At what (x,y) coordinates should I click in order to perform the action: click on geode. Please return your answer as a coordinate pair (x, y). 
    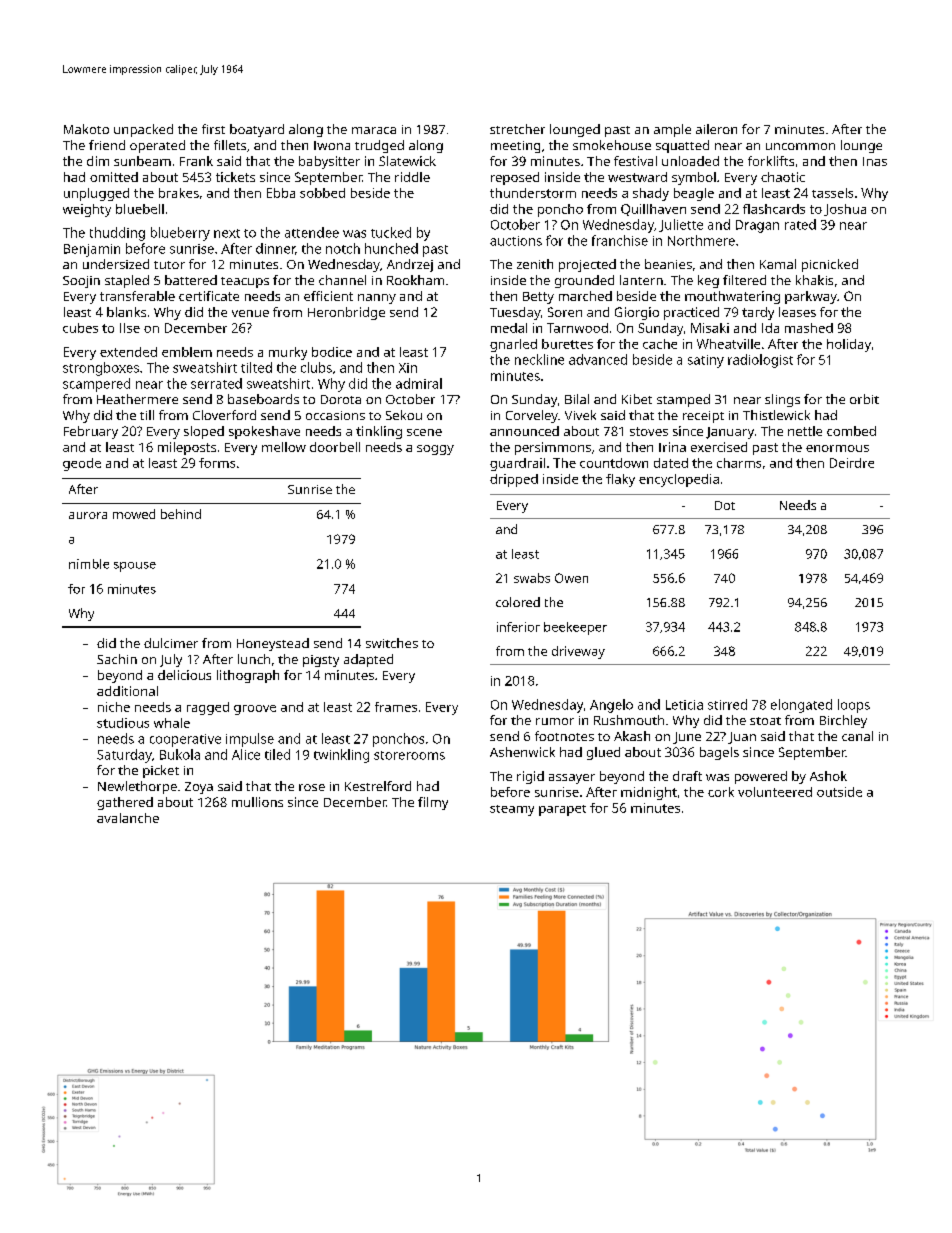
    Looking at the image, I should click on (82, 464).
